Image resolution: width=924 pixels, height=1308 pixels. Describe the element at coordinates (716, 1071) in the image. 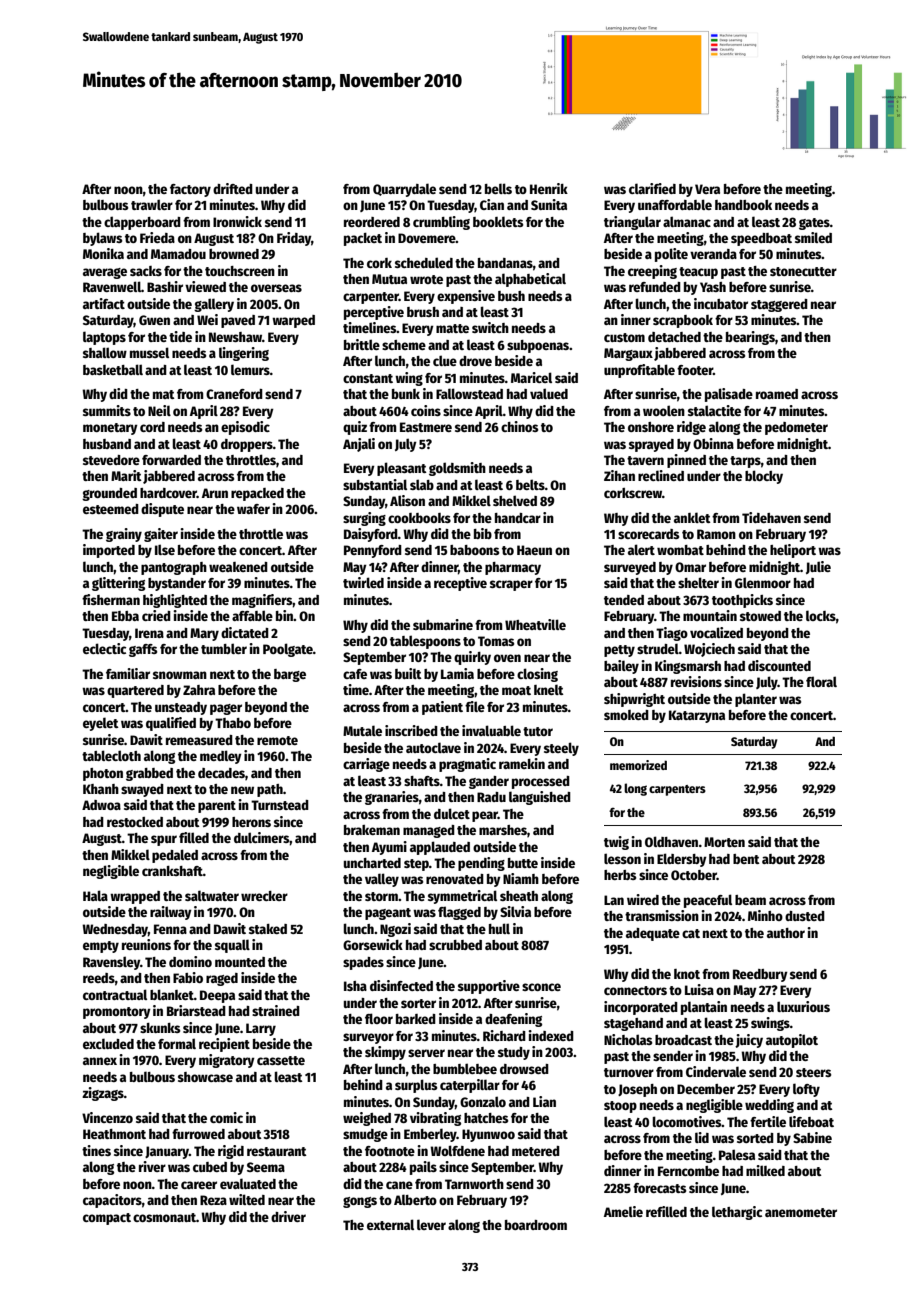

I see `Cindervale` at that location.
